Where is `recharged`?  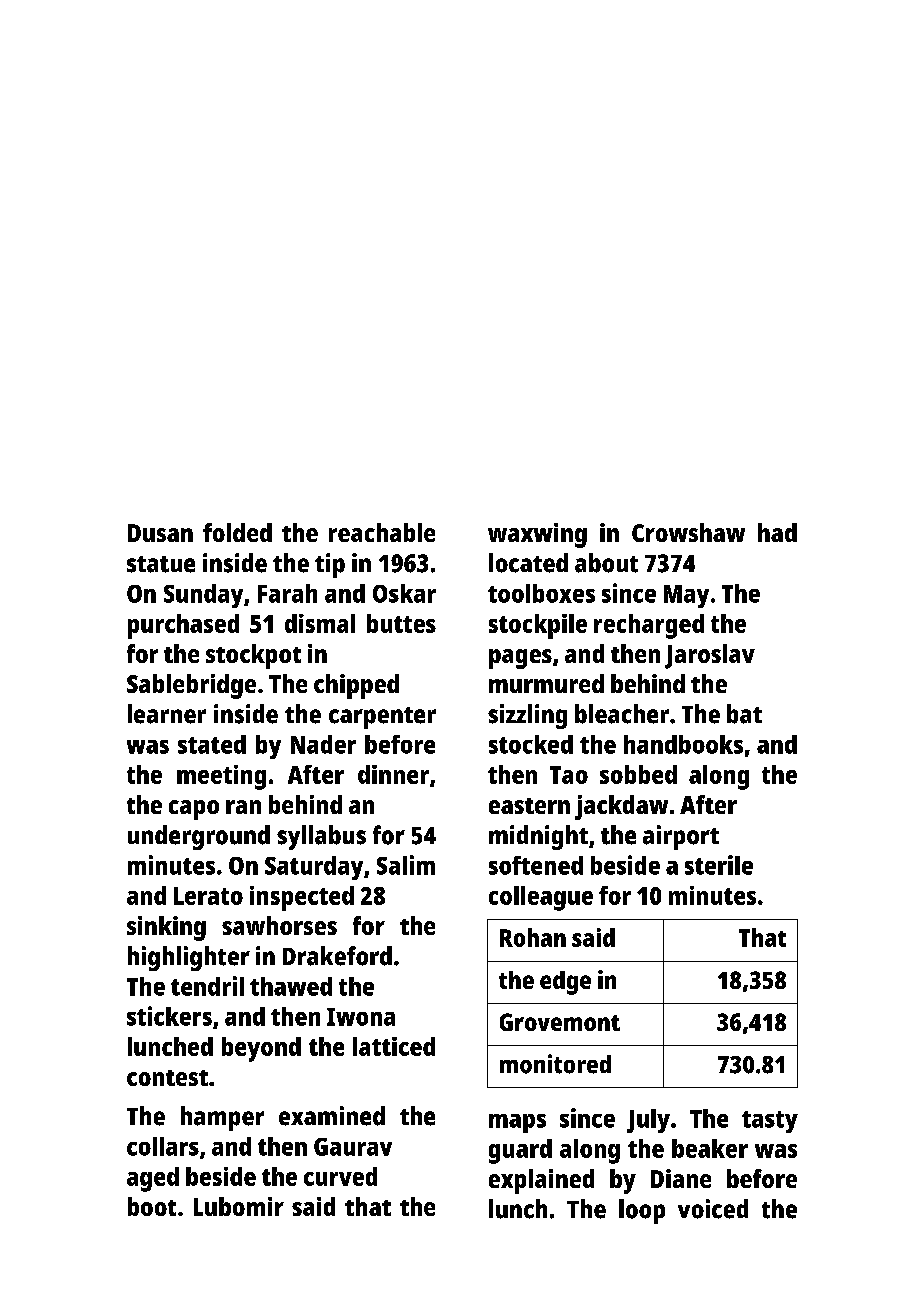
recharged is located at coordinates (649, 626).
